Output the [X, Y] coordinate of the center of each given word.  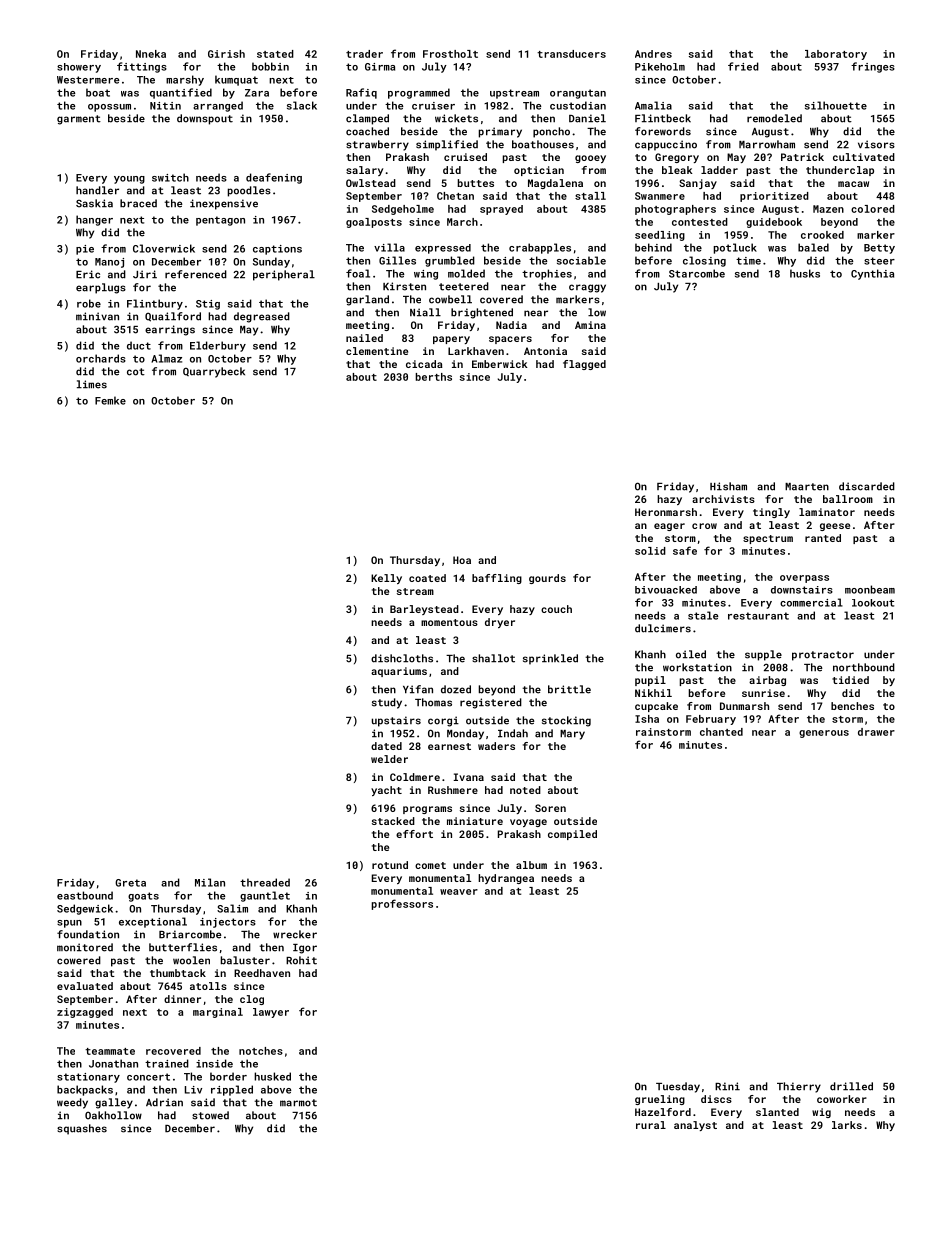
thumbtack [178, 973]
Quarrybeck [214, 372]
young [129, 180]
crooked [822, 235]
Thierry [799, 1087]
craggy [587, 288]
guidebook [774, 223]
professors [402, 904]
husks [805, 273]
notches [261, 1051]
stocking [566, 721]
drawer [876, 732]
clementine [377, 351]
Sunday [271, 262]
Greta [130, 883]
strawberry [377, 145]
